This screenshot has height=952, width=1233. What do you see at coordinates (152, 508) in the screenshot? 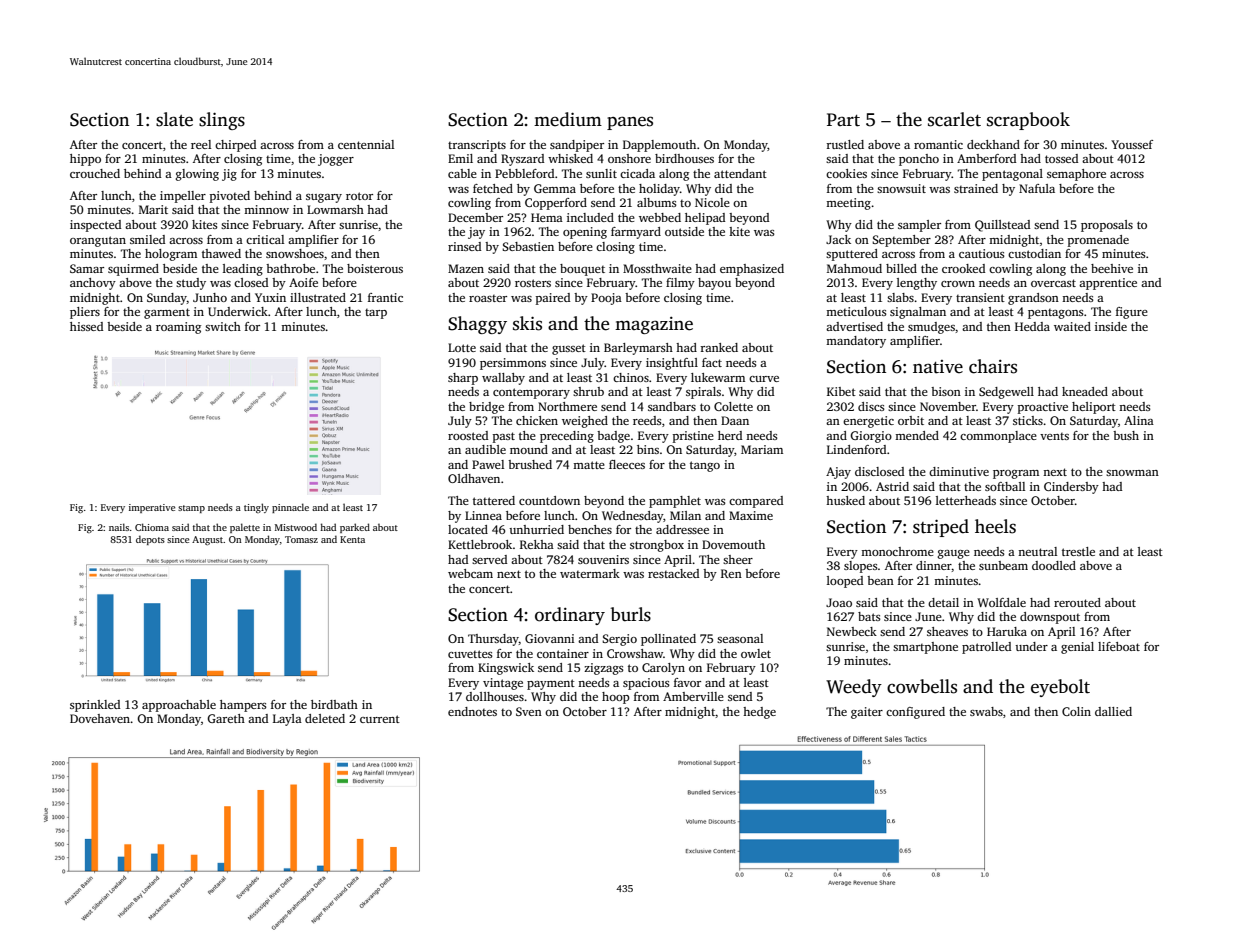
I see `imperative` at bounding box center [152, 508].
